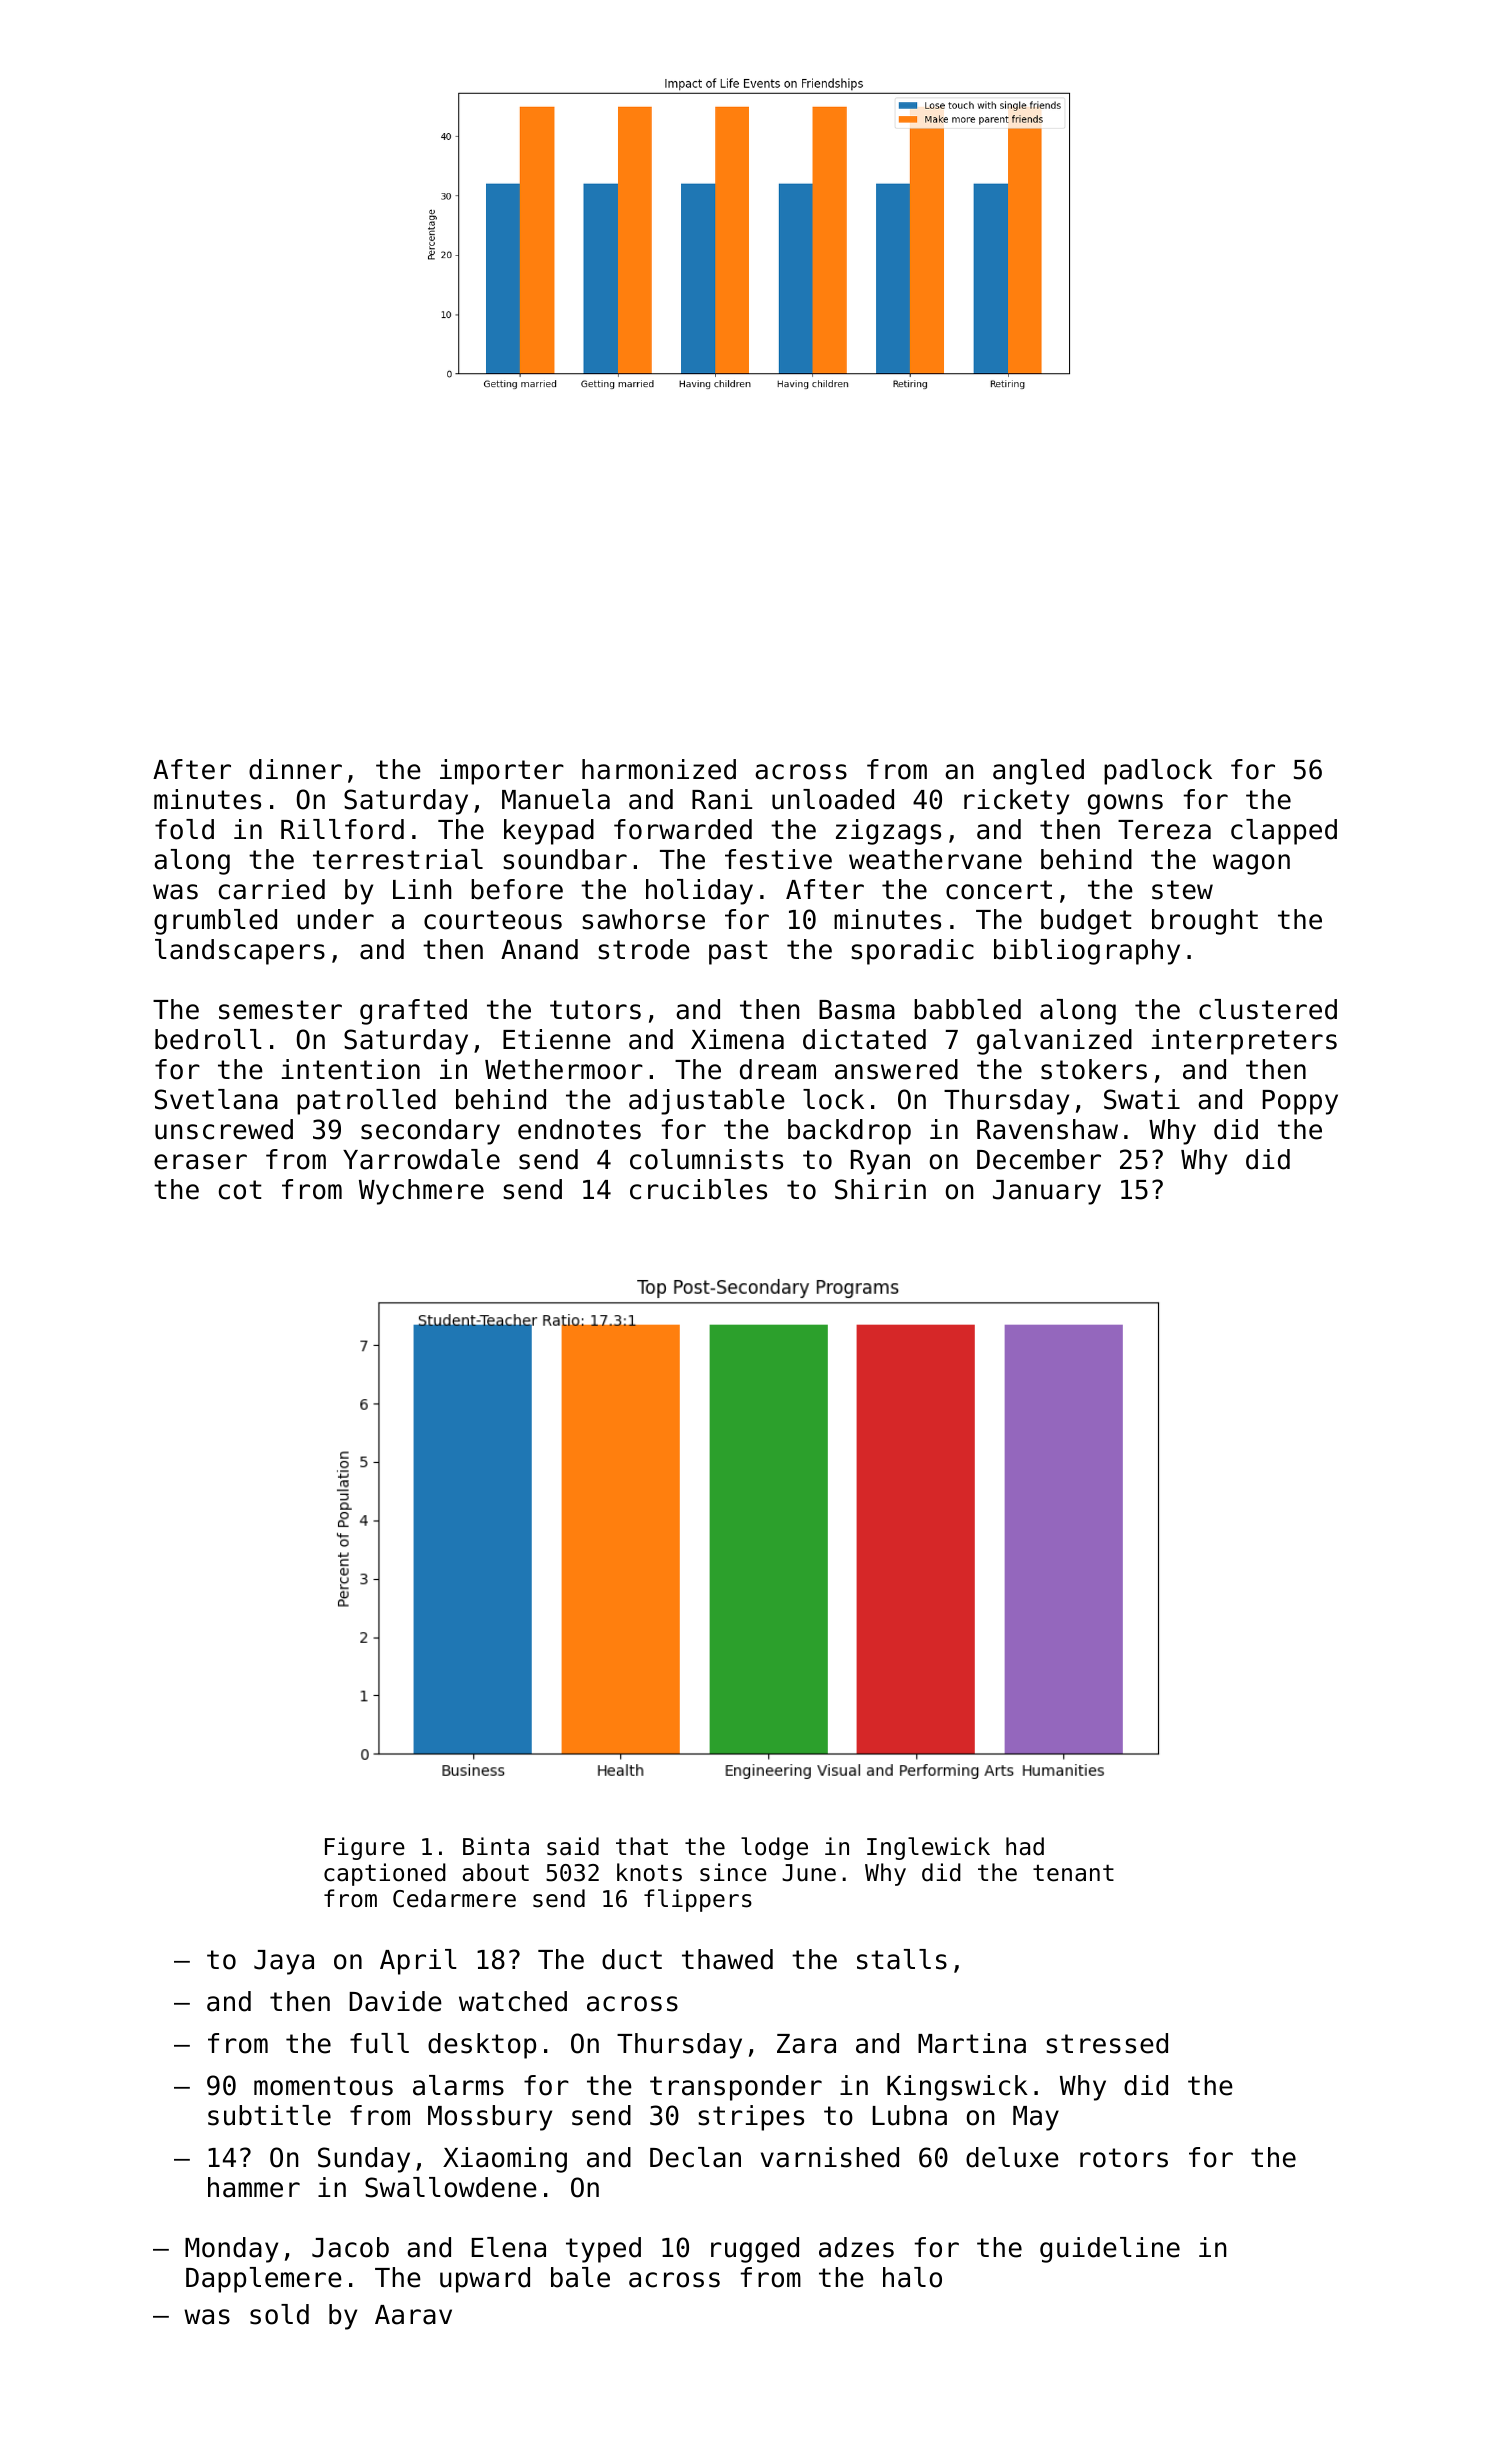 This document has height=2464, width=1496. I want to click on Wychmere, so click(421, 1192).
